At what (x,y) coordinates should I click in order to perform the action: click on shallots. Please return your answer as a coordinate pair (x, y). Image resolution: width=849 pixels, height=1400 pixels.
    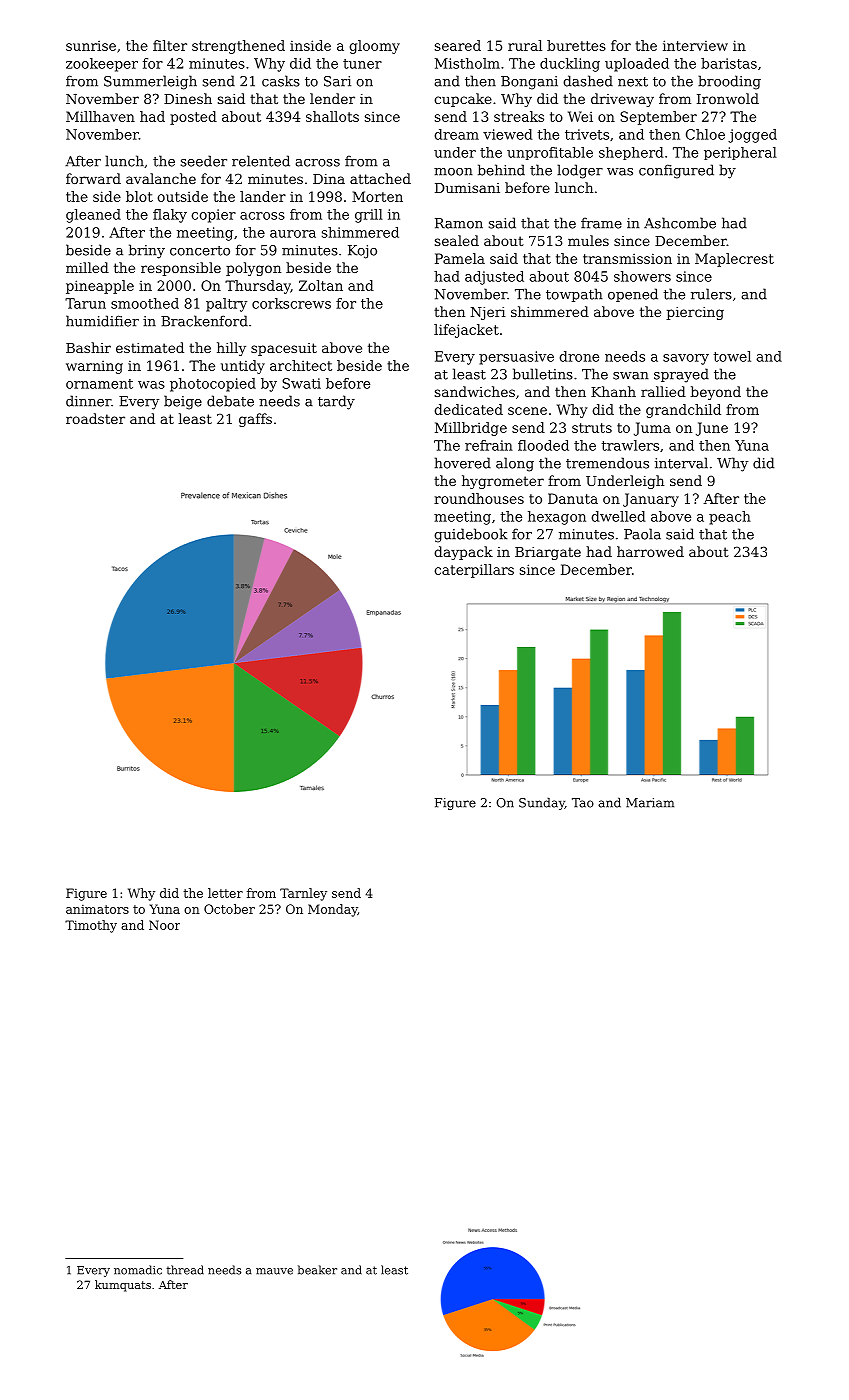
    Looking at the image, I should click on (332, 116).
